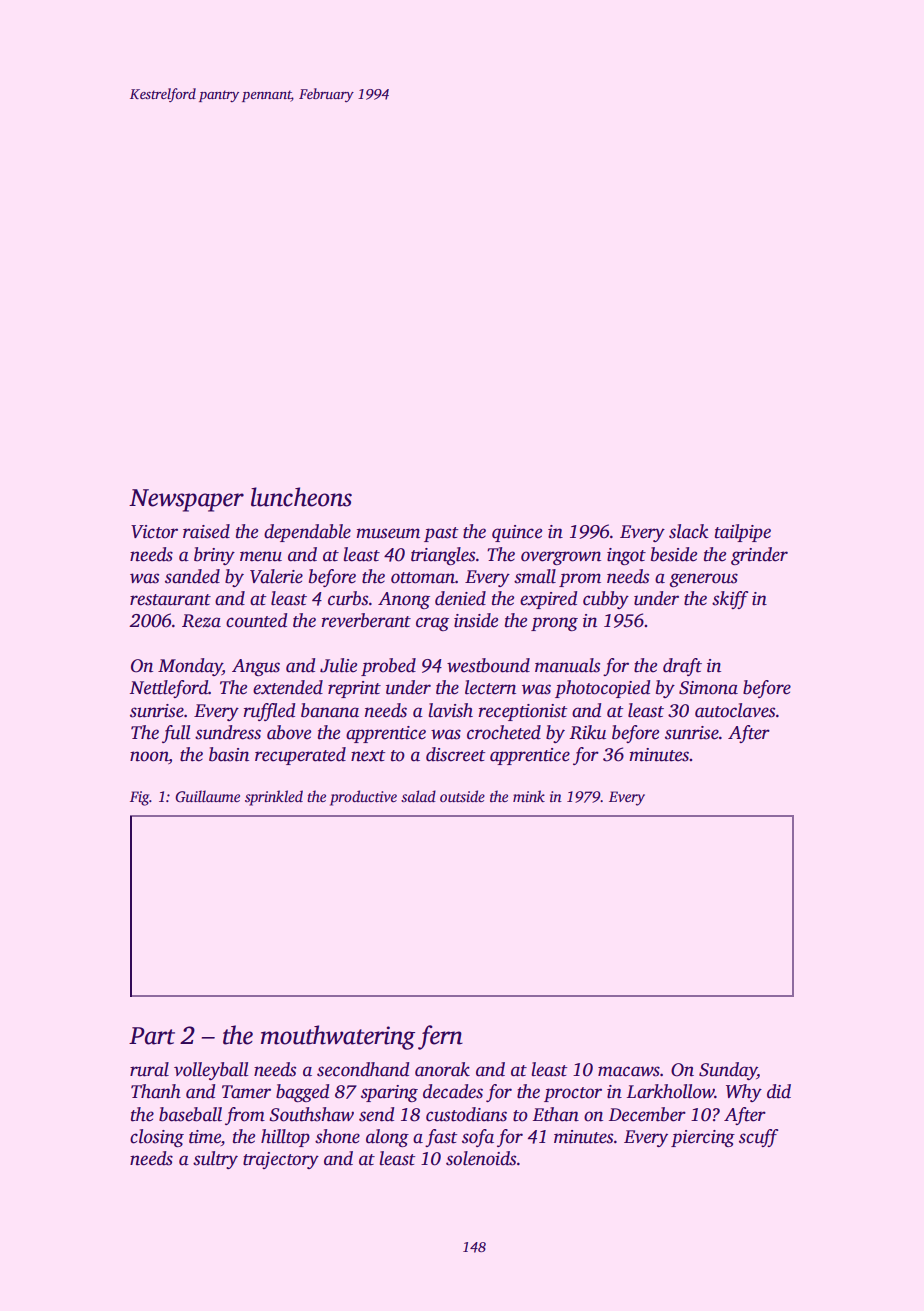 The image size is (924, 1311). I want to click on closing, so click(157, 1138).
